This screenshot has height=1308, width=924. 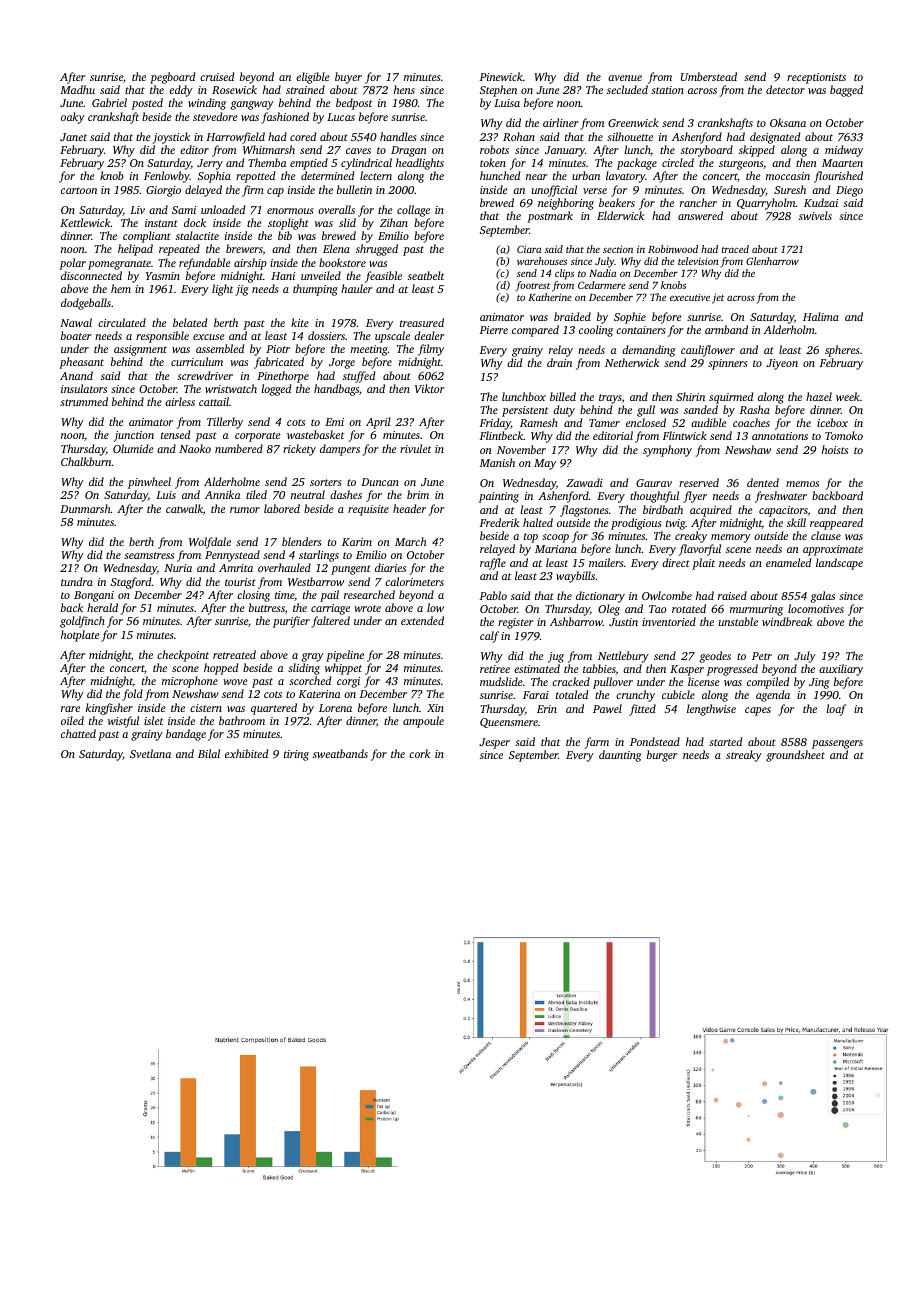 What do you see at coordinates (195, 222) in the screenshot?
I see `dock` at bounding box center [195, 222].
